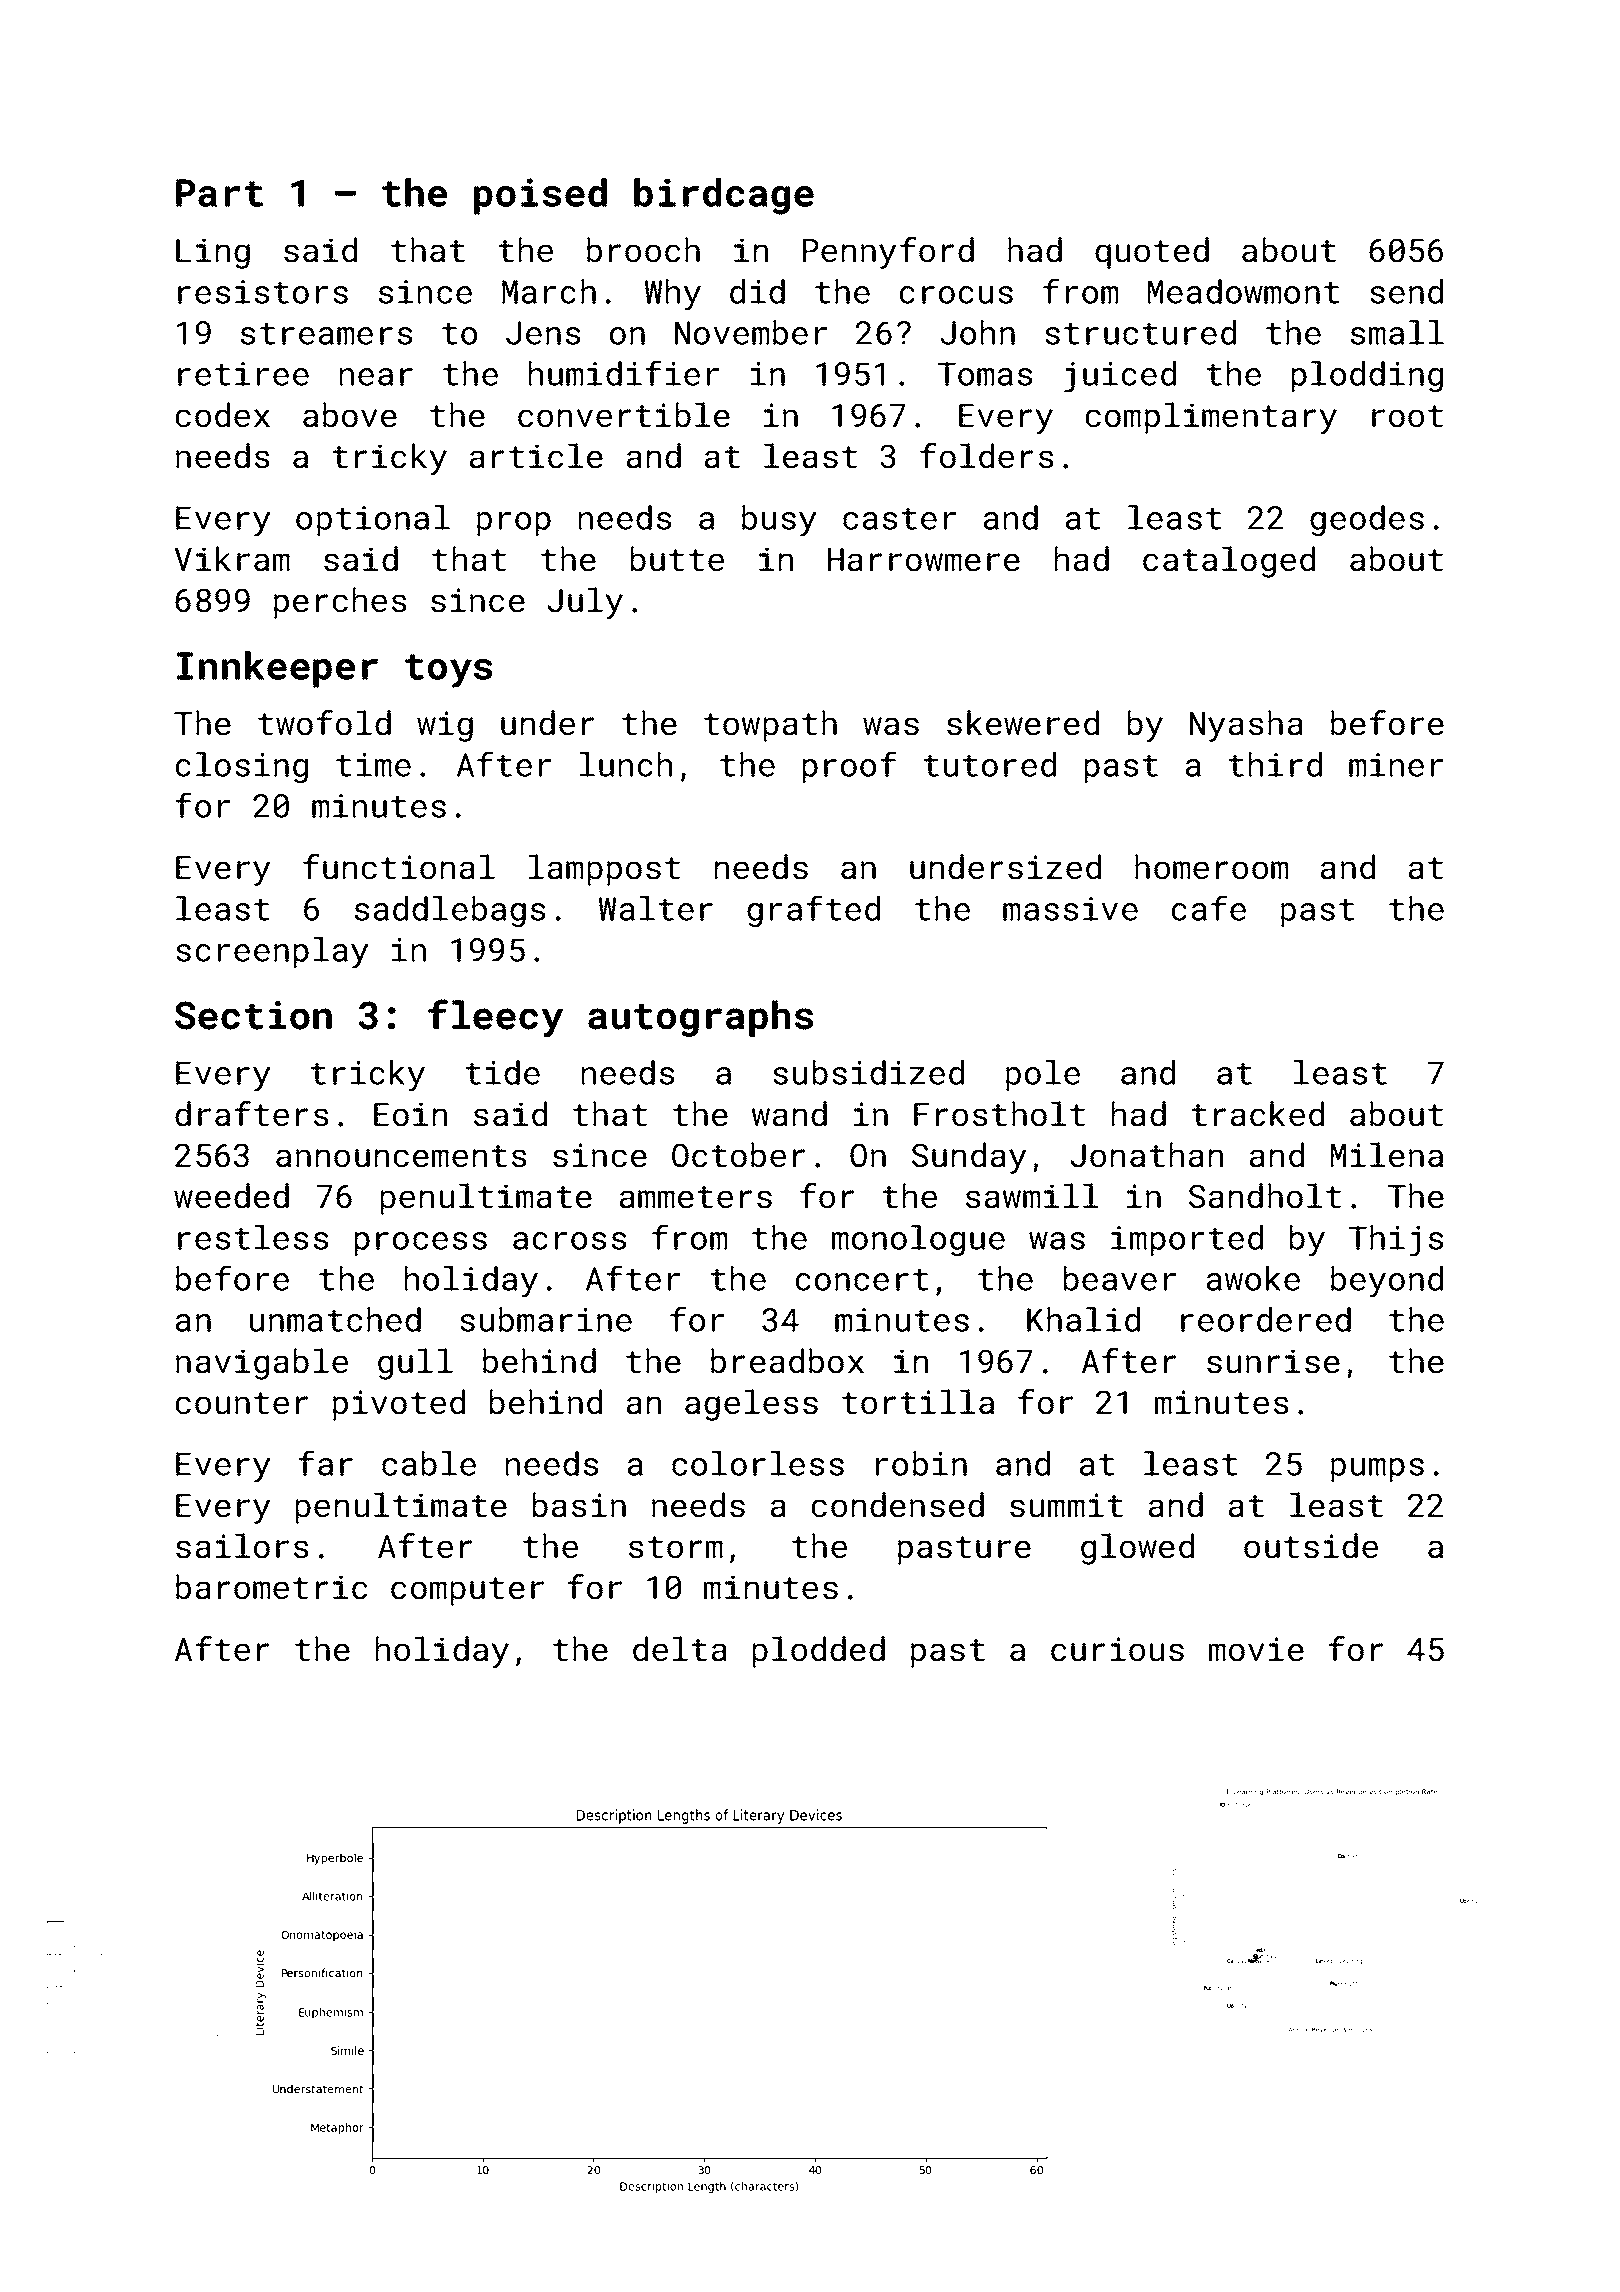  I want to click on poised, so click(540, 196).
